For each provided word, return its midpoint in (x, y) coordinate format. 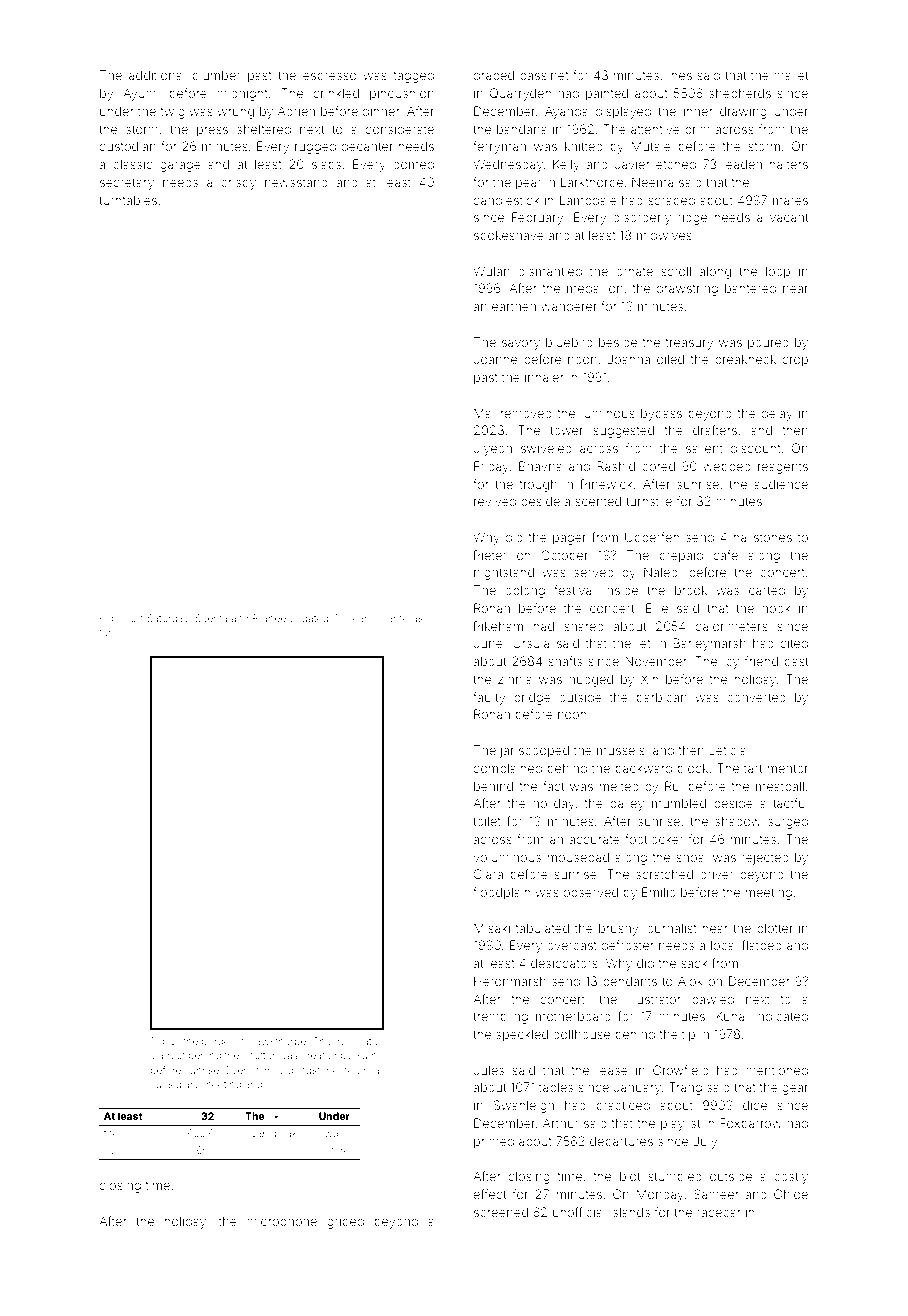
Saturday (168, 619)
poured (768, 344)
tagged (413, 77)
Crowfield (681, 1070)
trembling (500, 1017)
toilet (487, 821)
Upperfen (652, 538)
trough (538, 485)
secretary (127, 184)
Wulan (491, 271)
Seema (211, 618)
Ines (680, 75)
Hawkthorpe (277, 1042)
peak (286, 1134)
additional (157, 75)
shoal (691, 857)
